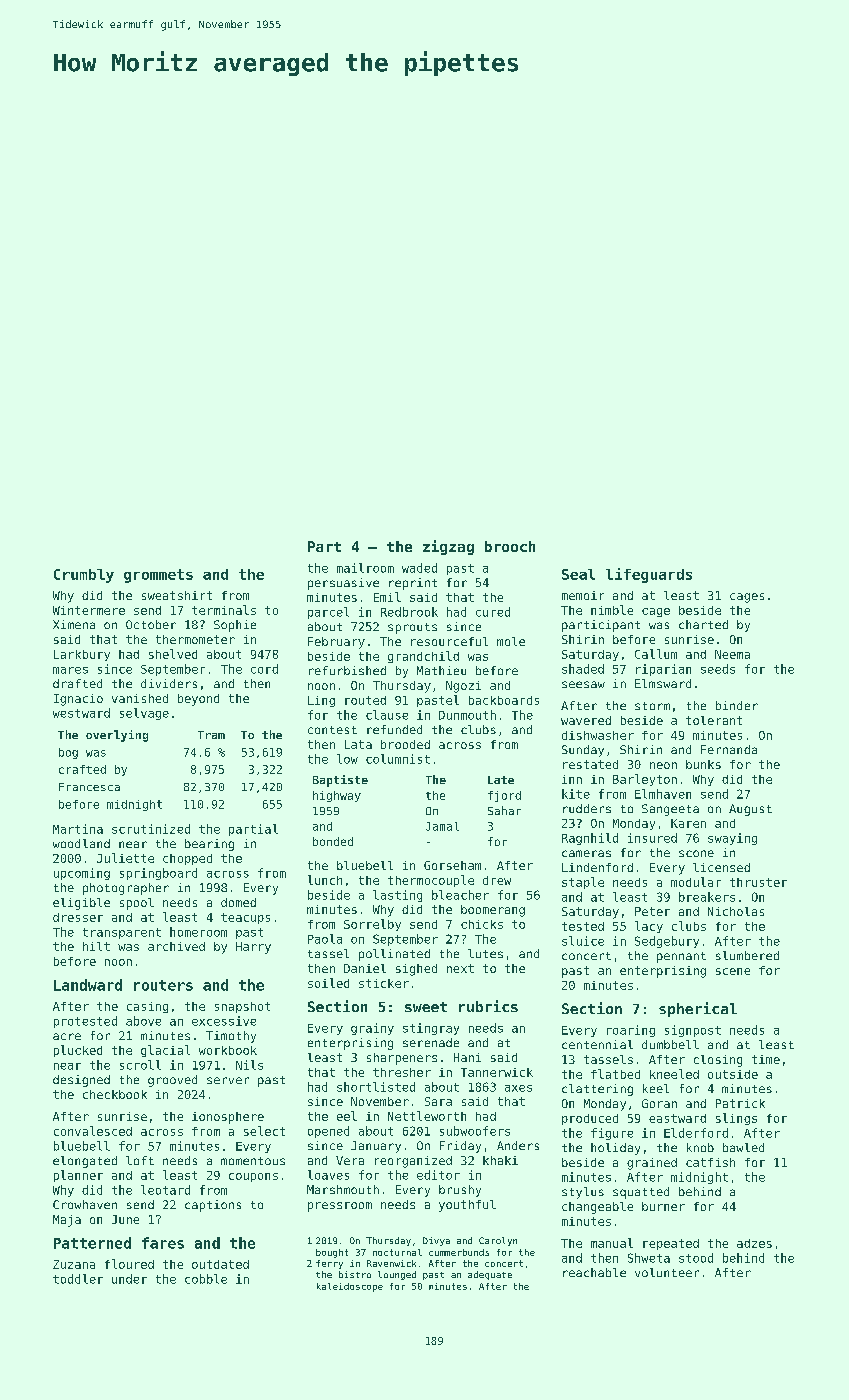 This screenshot has width=849, height=1400. I want to click on spool, so click(137, 904).
